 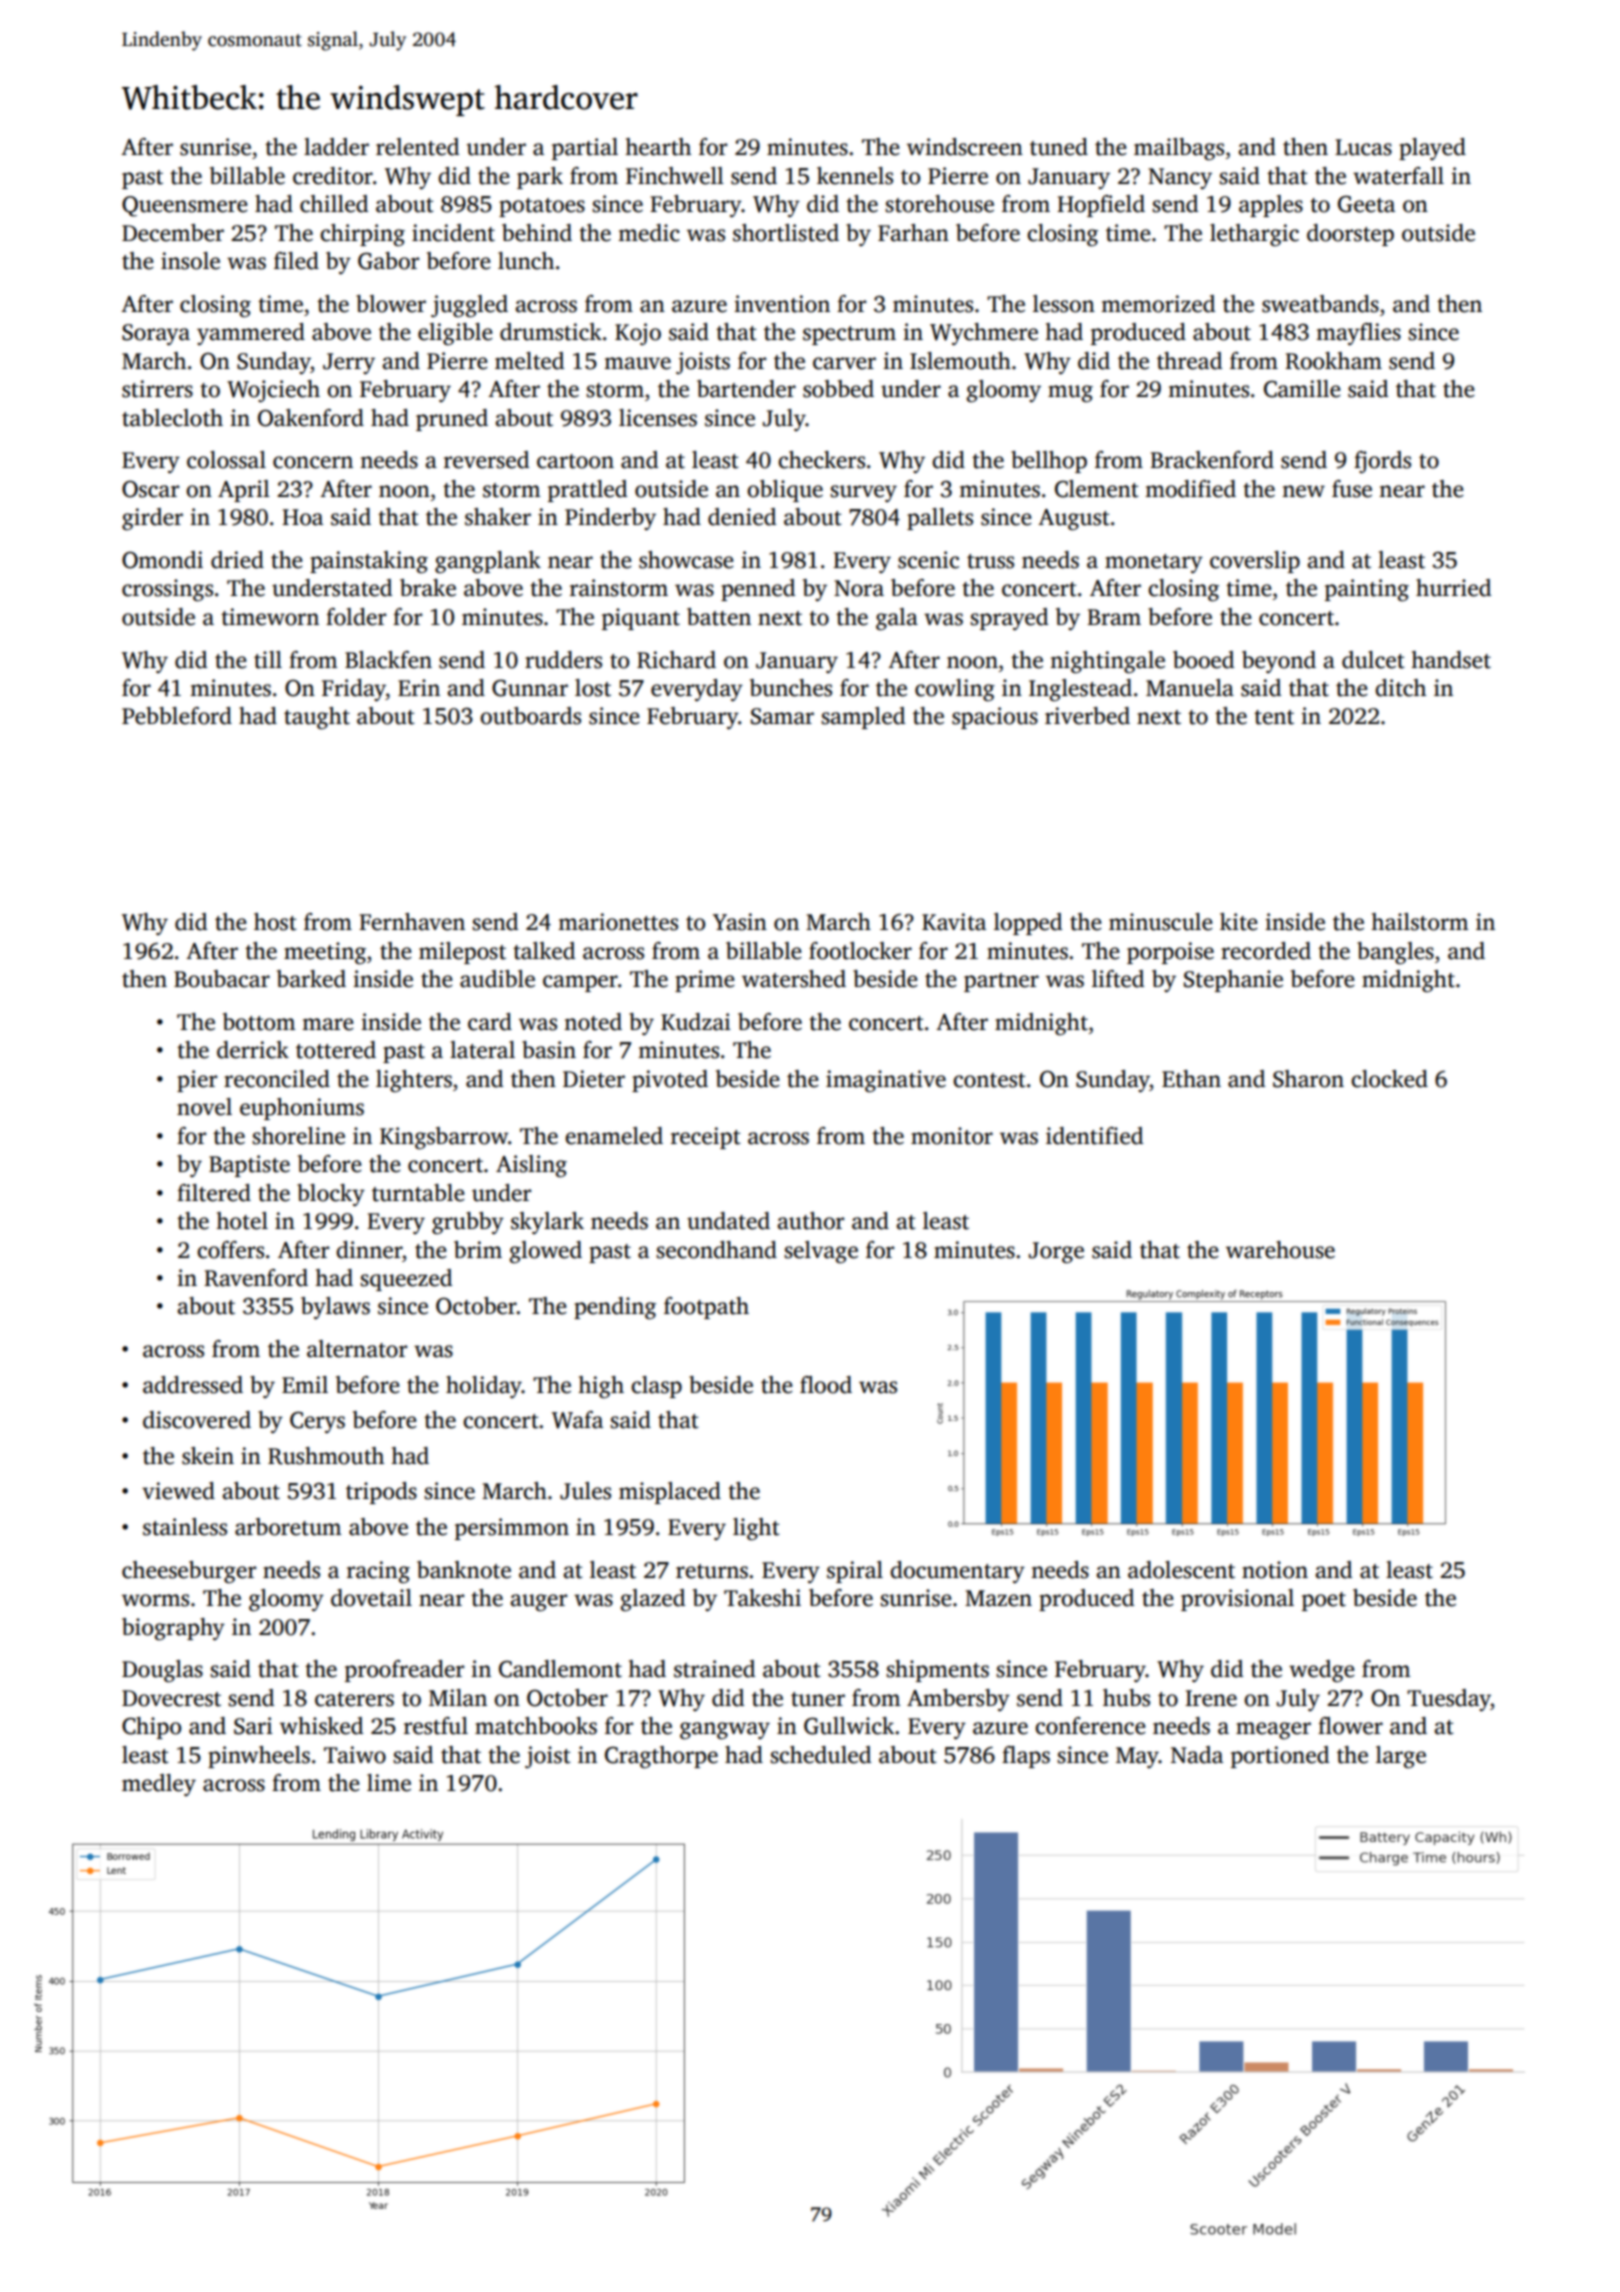 I want to click on Queensmere, so click(x=185, y=206).
